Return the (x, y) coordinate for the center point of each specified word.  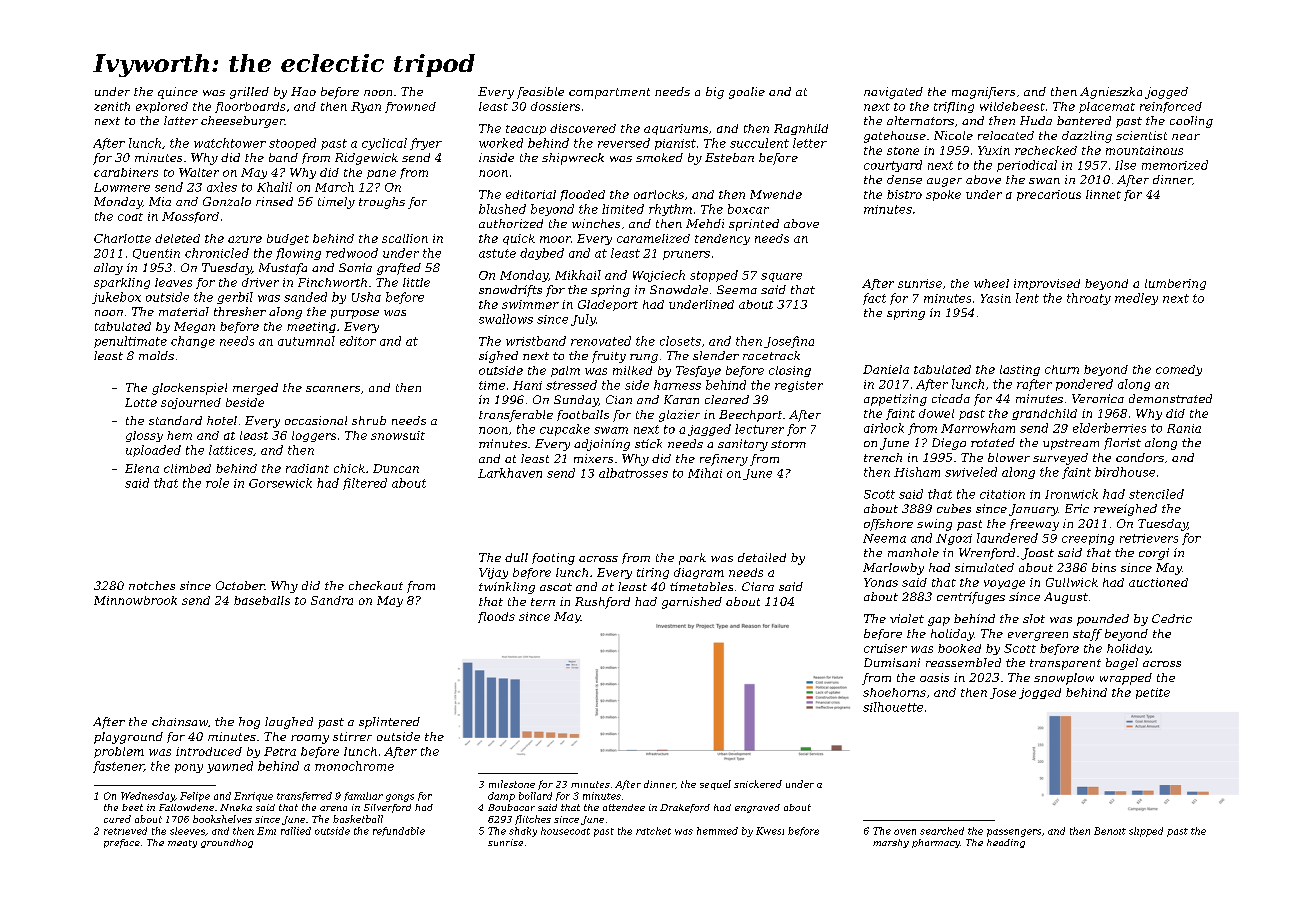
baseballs (262, 600)
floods (496, 617)
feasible (540, 93)
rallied (296, 831)
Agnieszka (1111, 93)
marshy (891, 843)
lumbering (1175, 284)
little (416, 282)
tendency (722, 239)
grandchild (1044, 414)
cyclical (384, 144)
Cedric (1172, 618)
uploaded (153, 451)
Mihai (705, 473)
